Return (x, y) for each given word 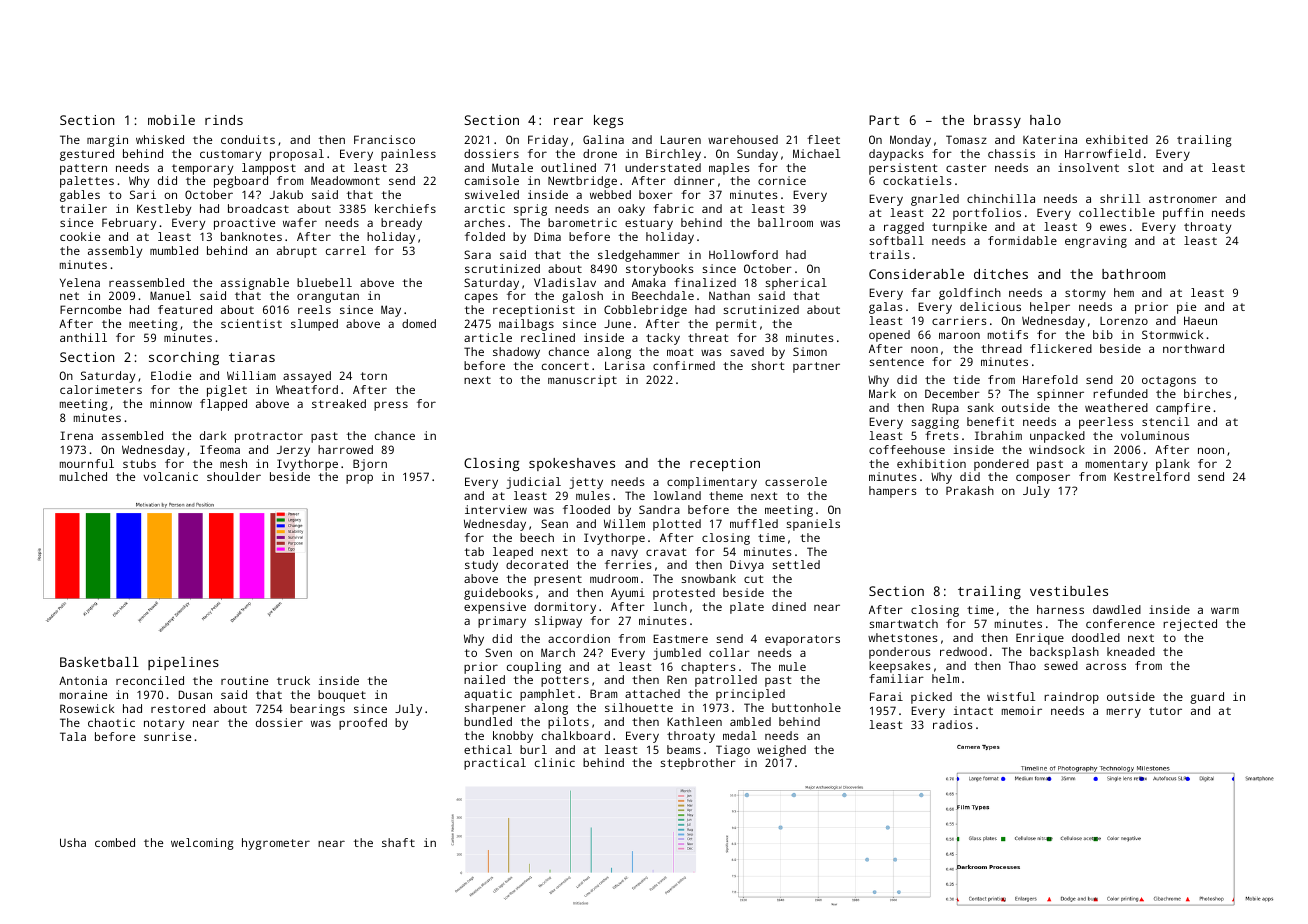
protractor (269, 437)
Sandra (659, 509)
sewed (1061, 665)
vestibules (1069, 591)
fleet (823, 139)
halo (1045, 120)
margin (107, 141)
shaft (398, 842)
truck (293, 680)
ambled (750, 721)
